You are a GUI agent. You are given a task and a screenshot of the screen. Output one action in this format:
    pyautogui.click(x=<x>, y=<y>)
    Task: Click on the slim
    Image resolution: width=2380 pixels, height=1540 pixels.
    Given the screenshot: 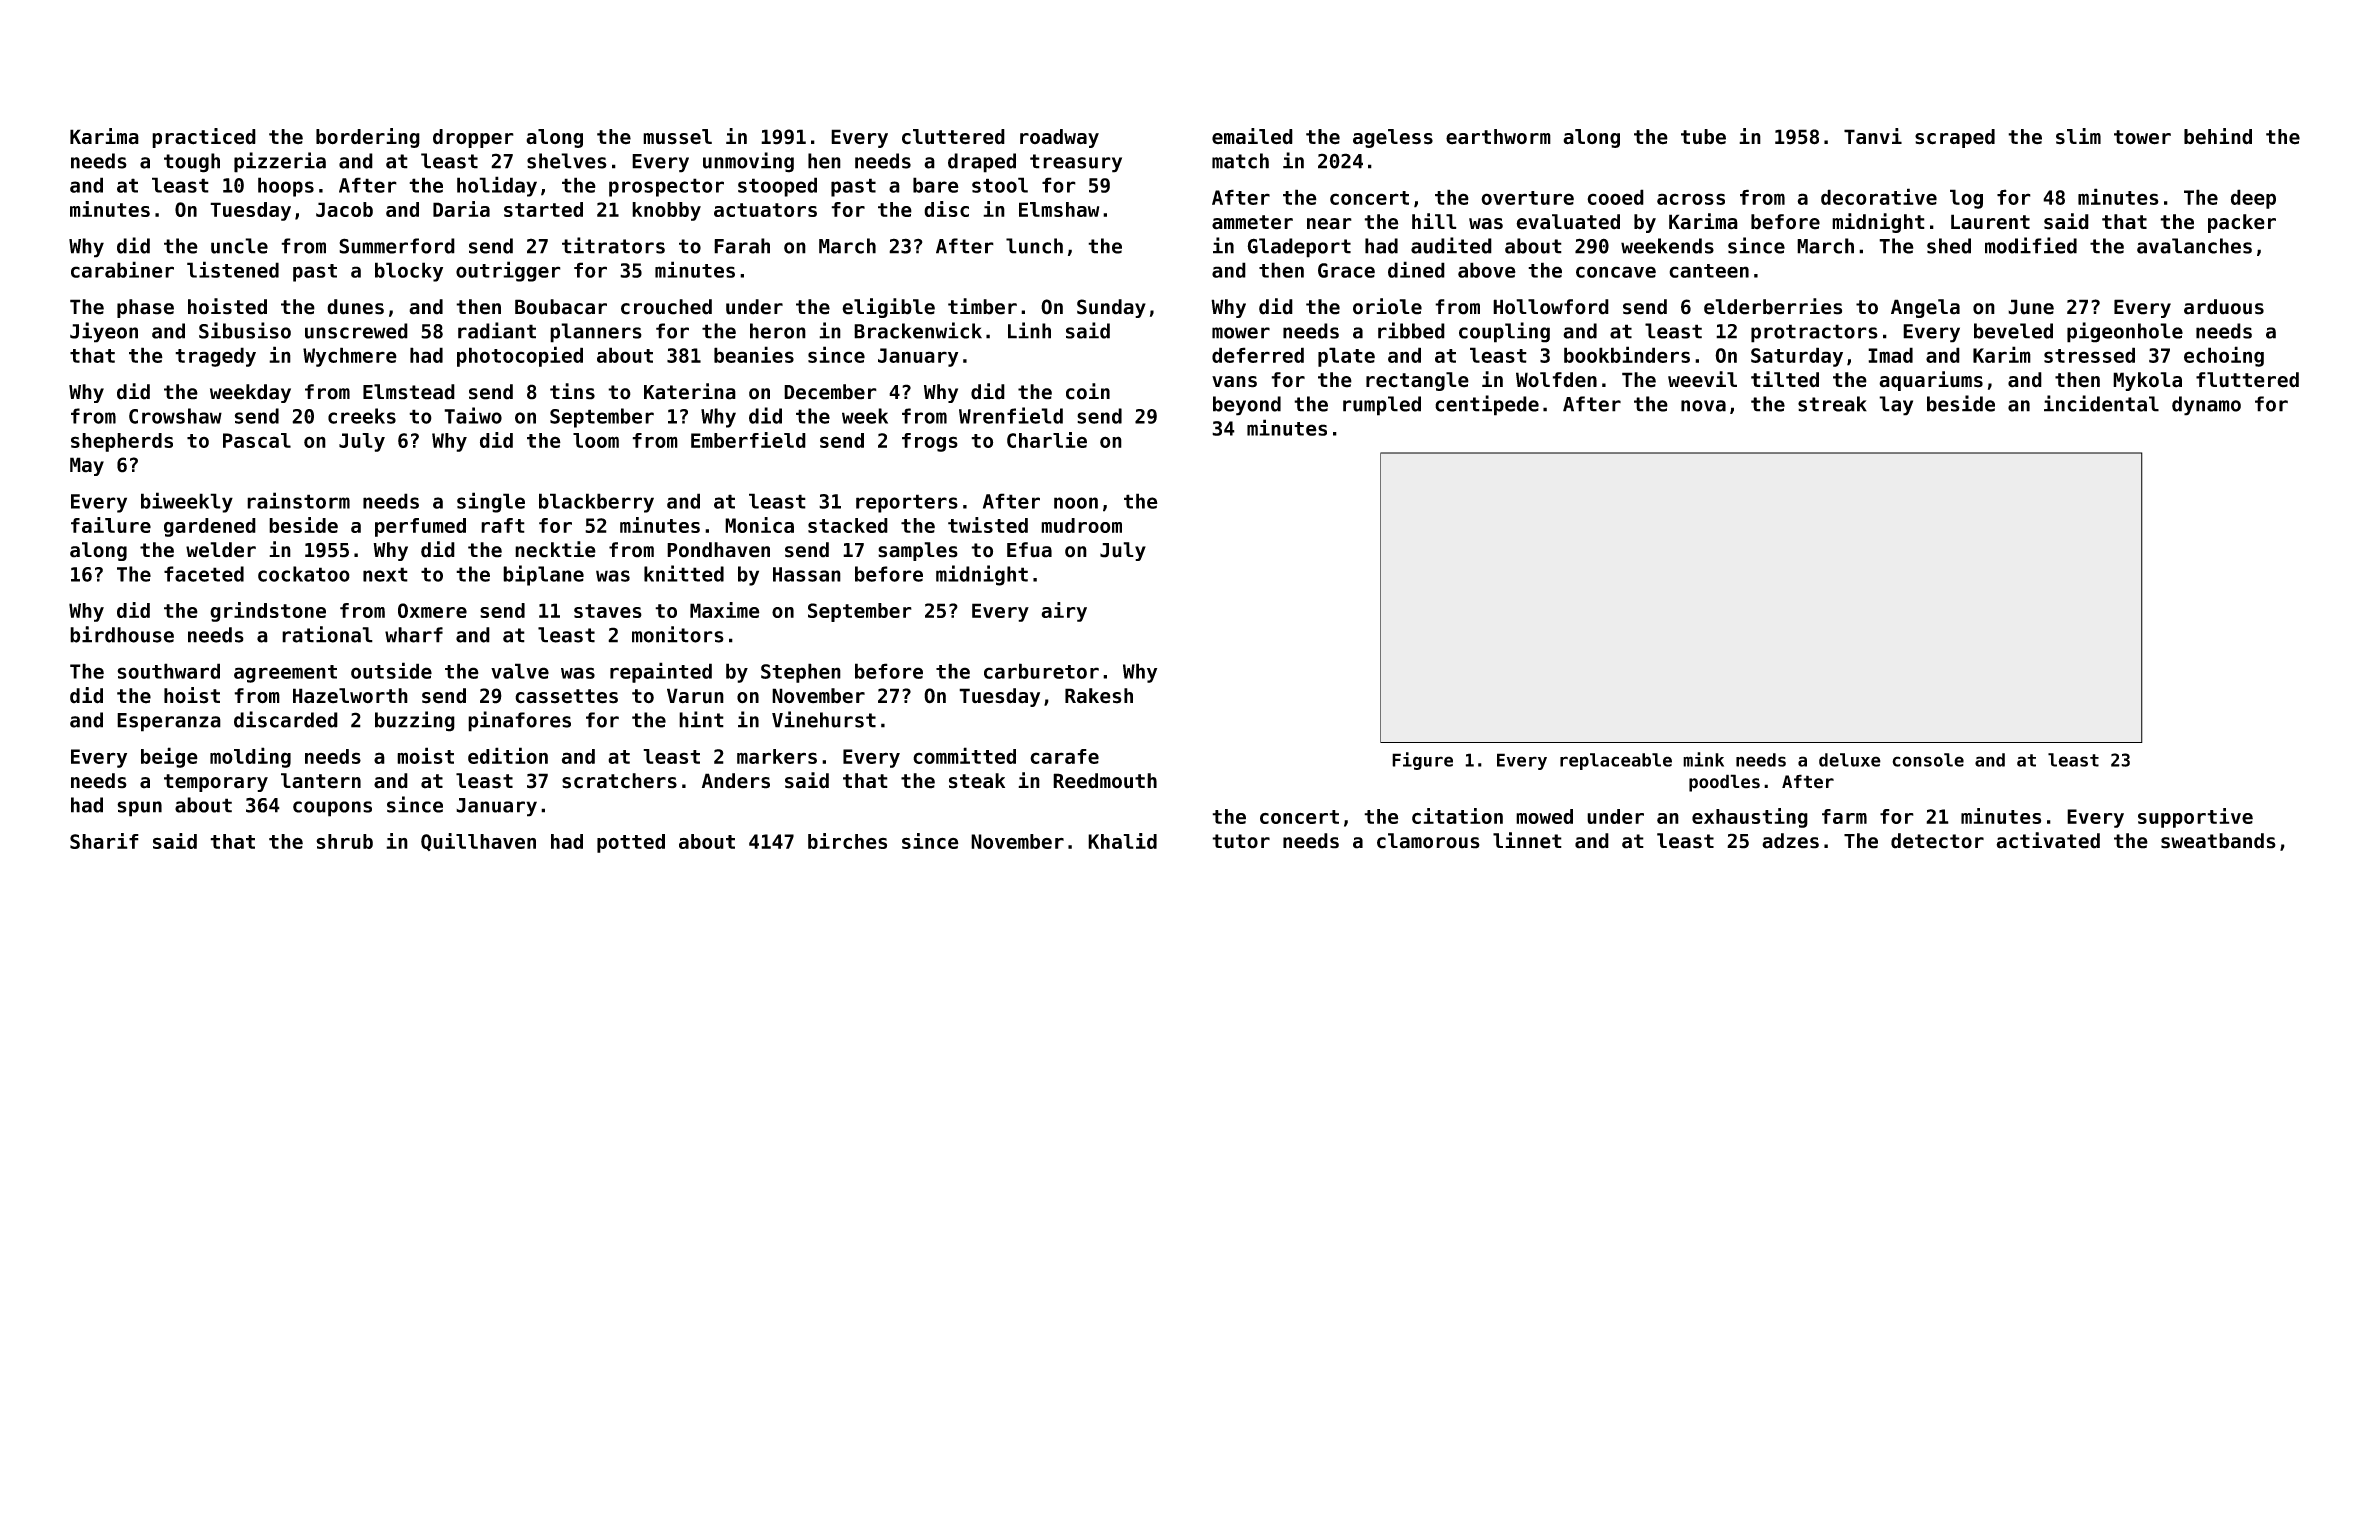 What is the action you would take?
    pyautogui.click(x=2078, y=136)
